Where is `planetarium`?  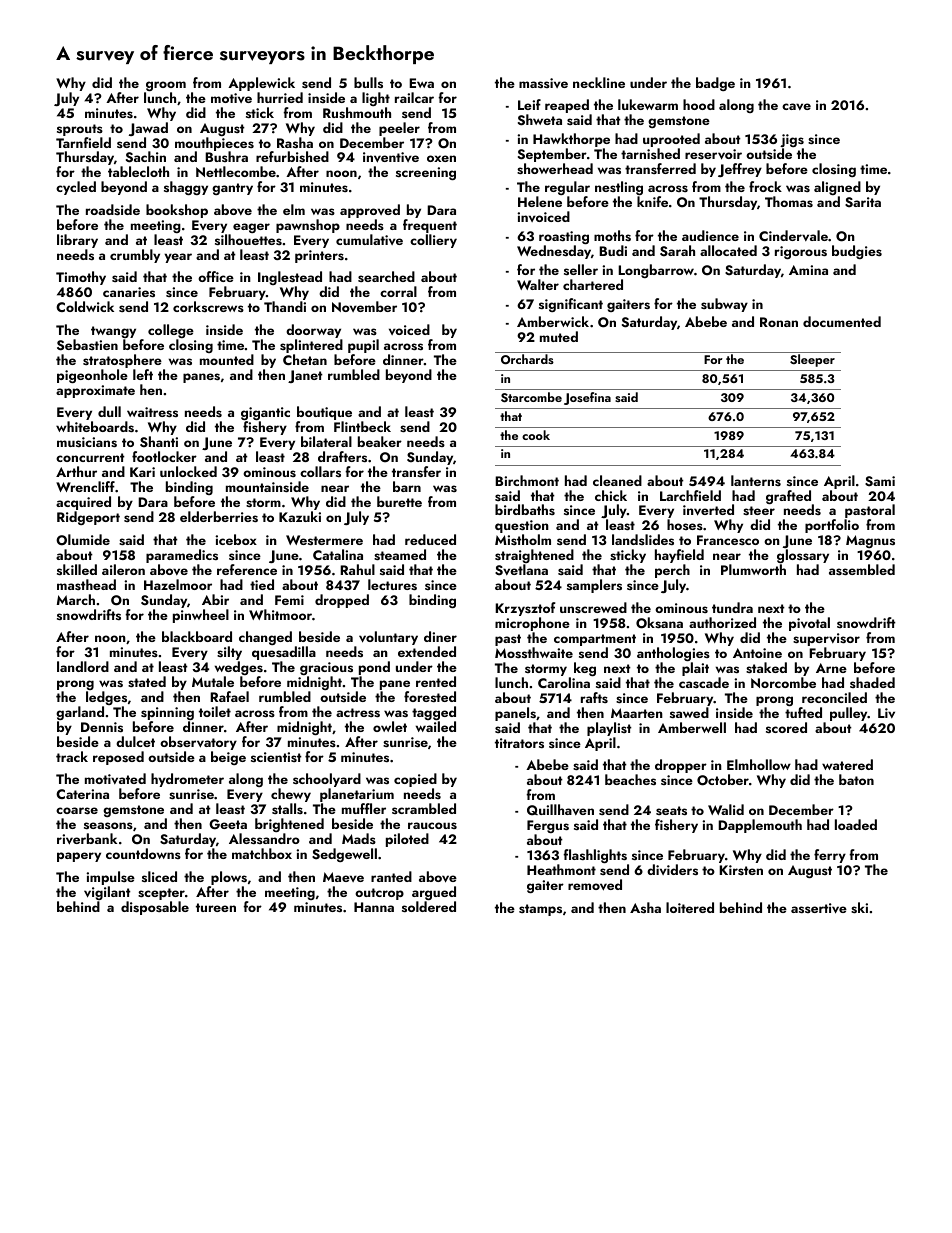 planetarium is located at coordinates (357, 795).
